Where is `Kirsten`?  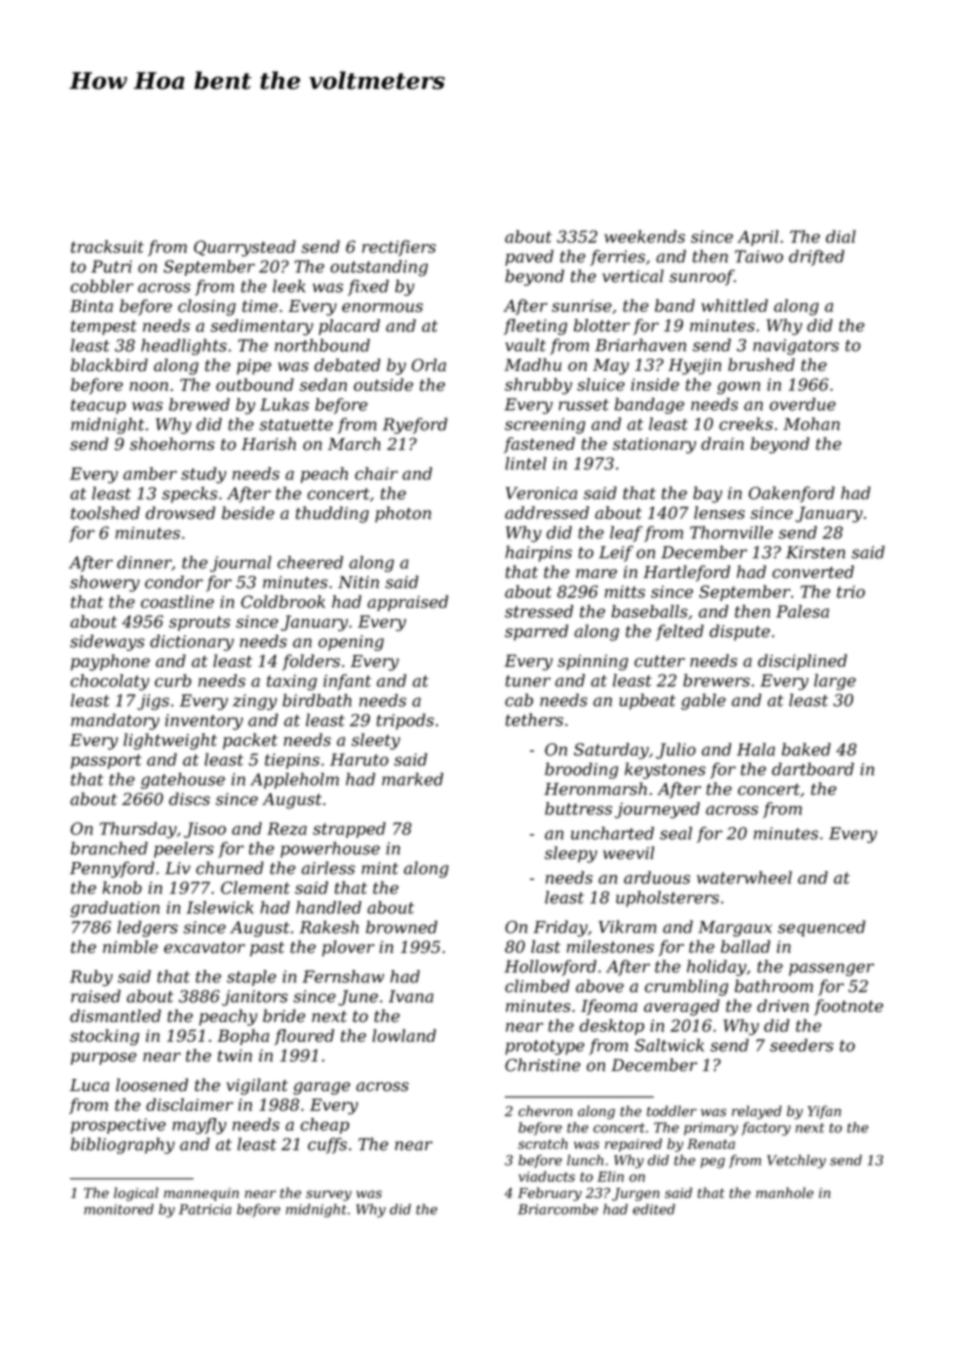
Kirsten is located at coordinates (815, 552).
